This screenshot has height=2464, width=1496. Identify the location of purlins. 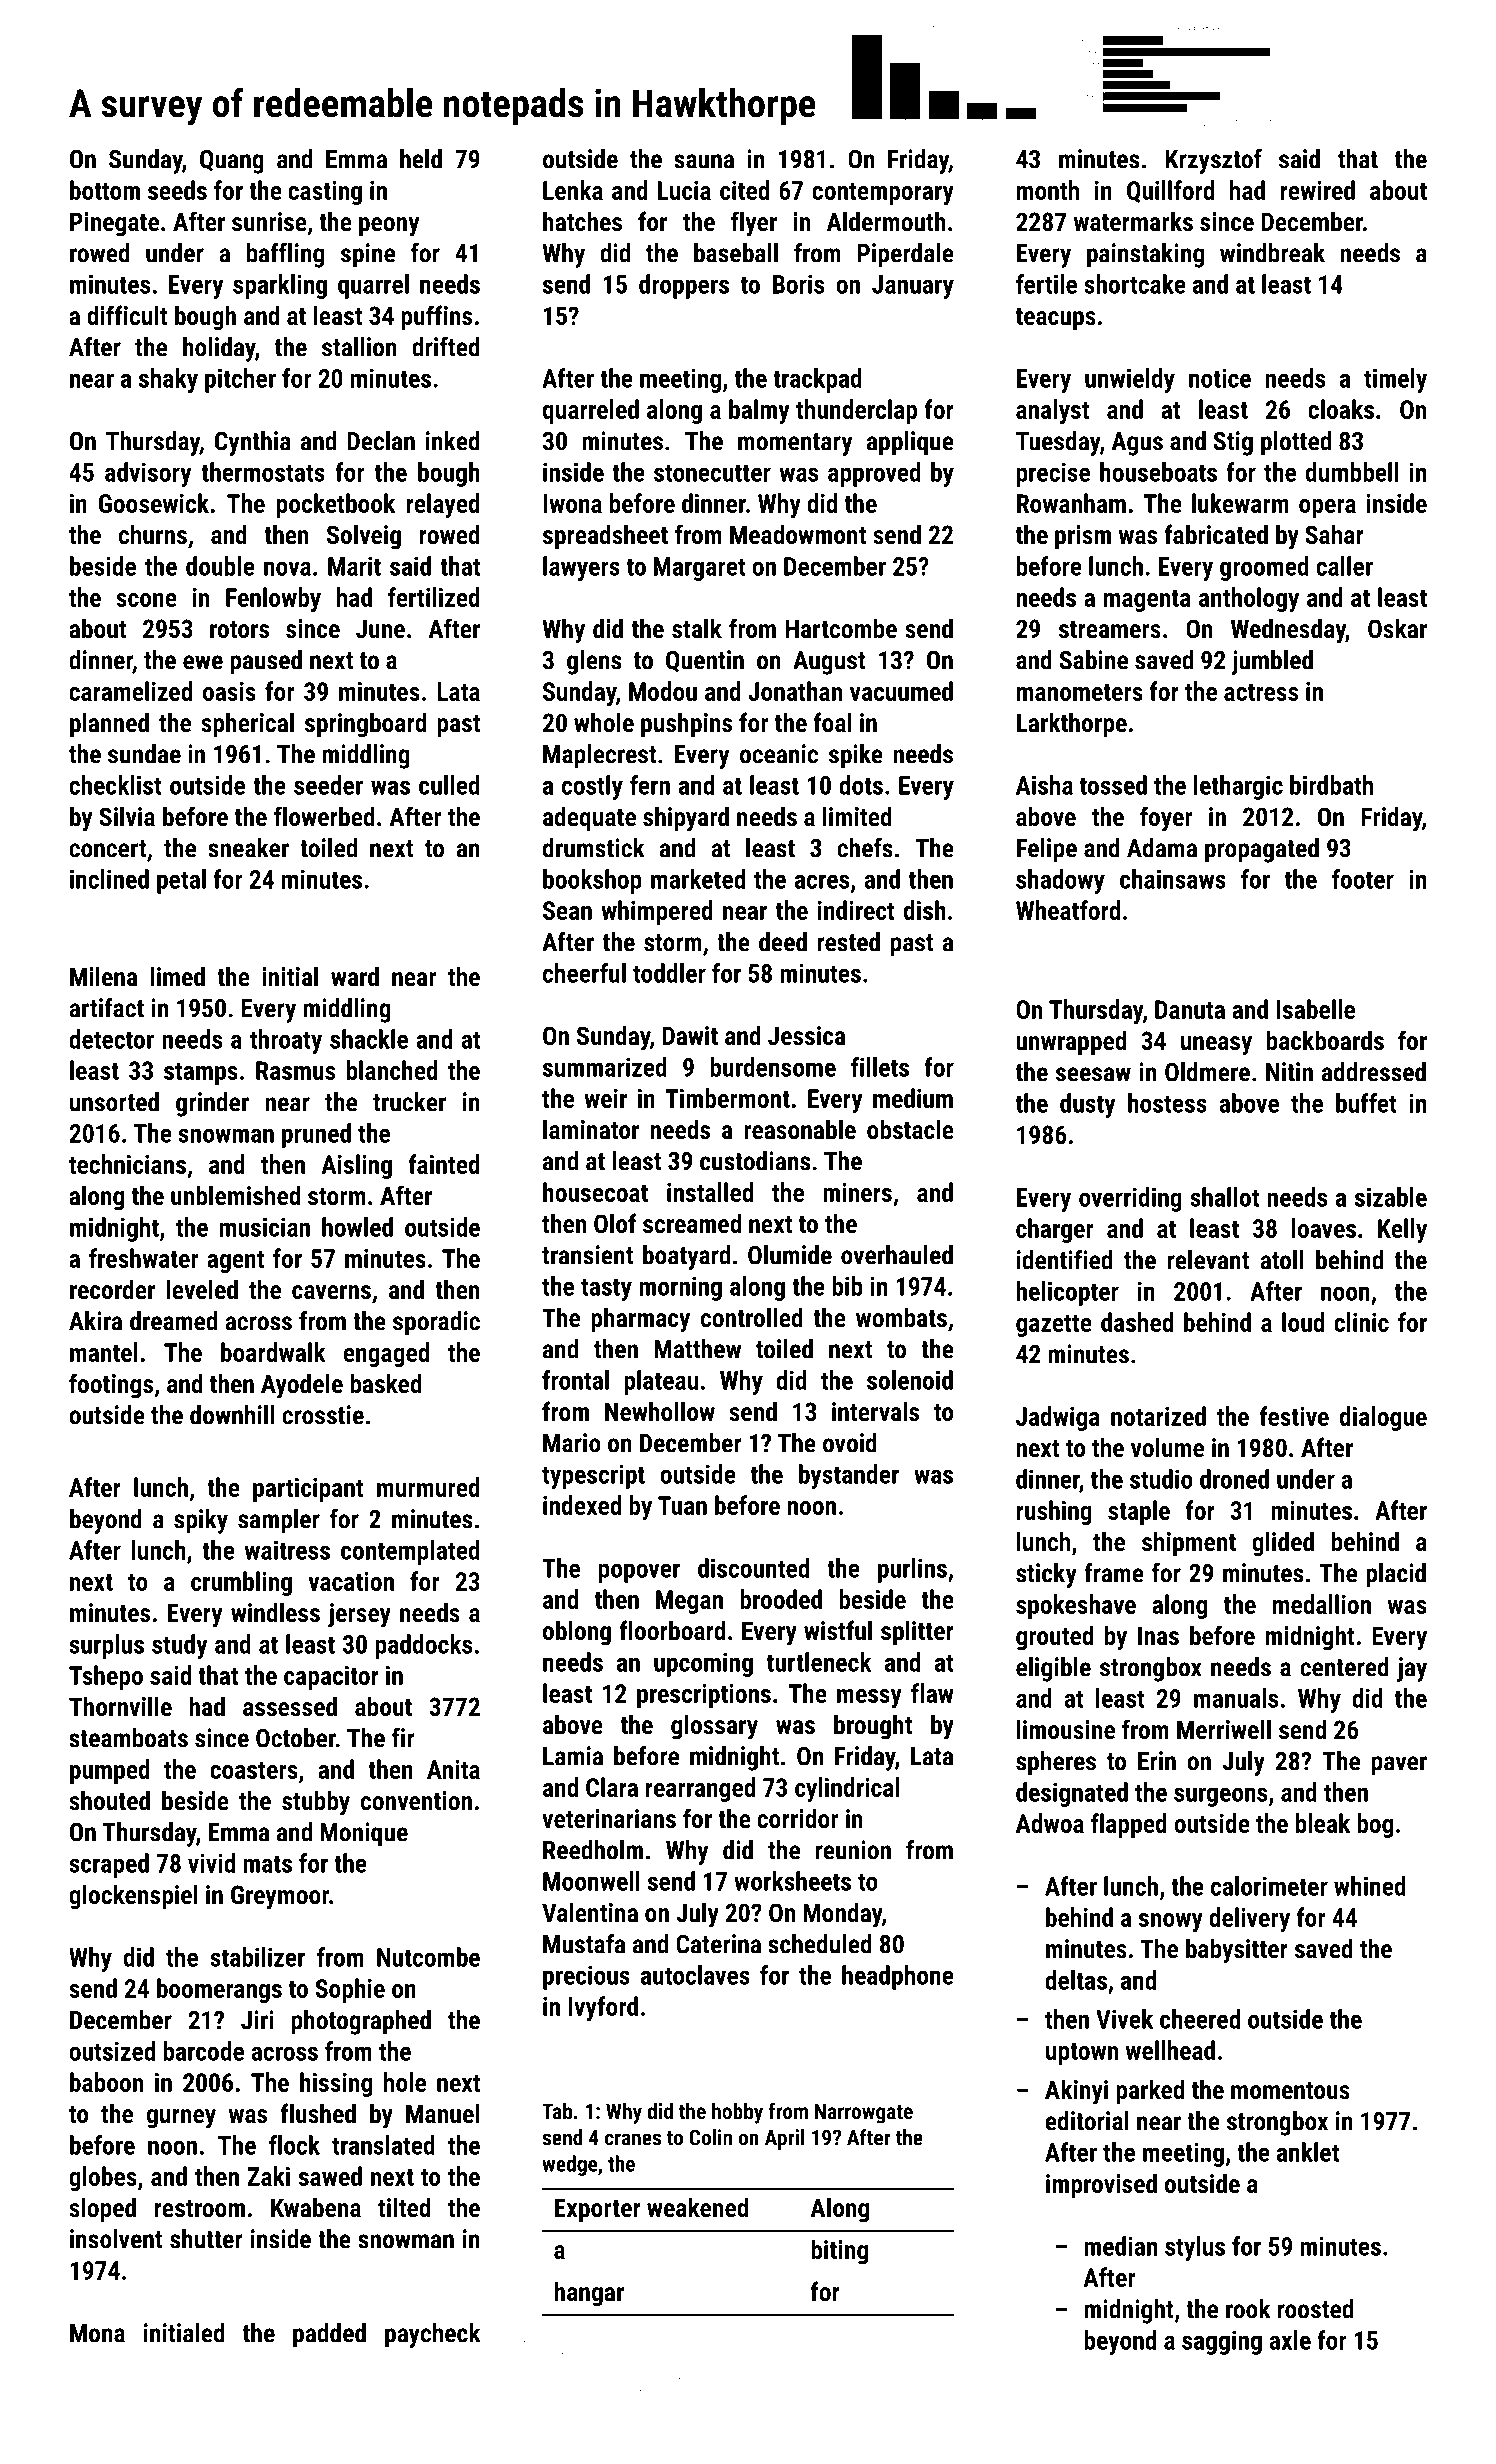
(912, 1570).
